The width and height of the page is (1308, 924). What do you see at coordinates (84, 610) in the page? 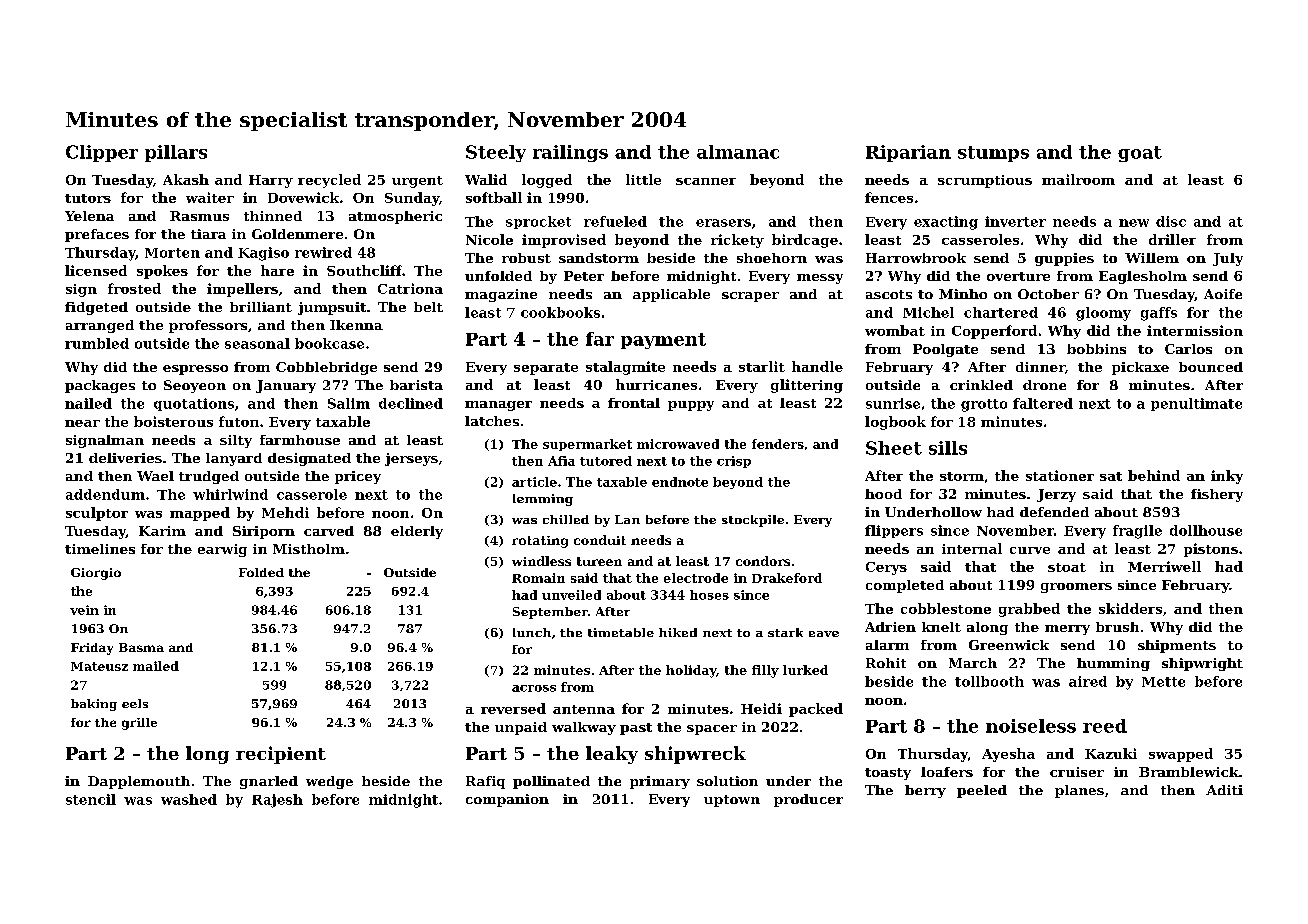
I see `vein` at bounding box center [84, 610].
